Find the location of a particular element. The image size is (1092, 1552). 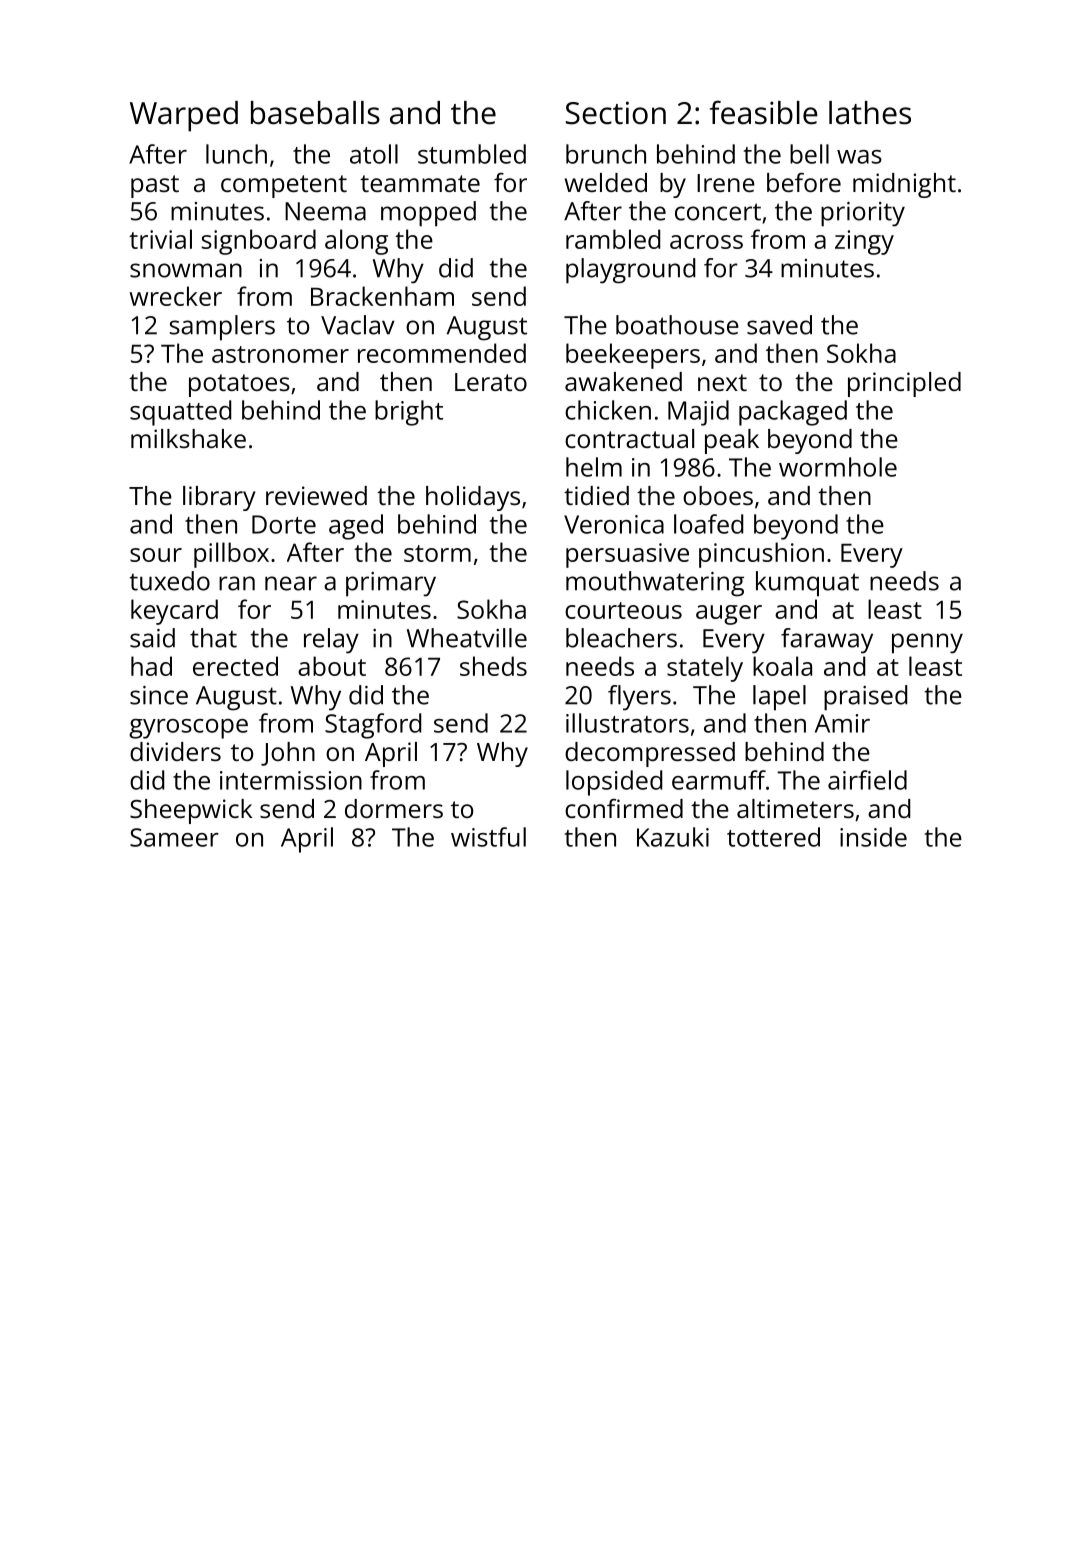

lathes is located at coordinates (870, 113).
